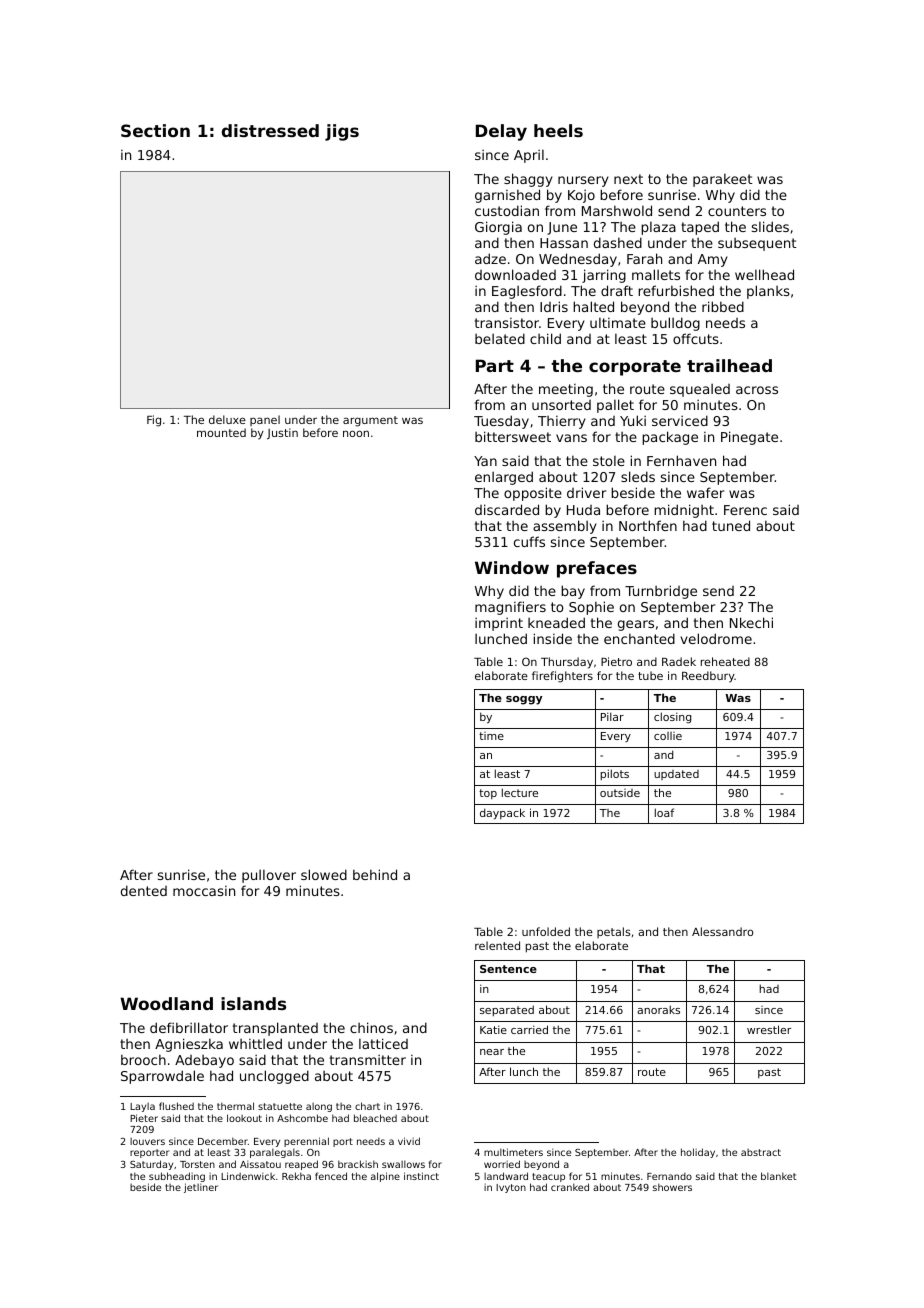  What do you see at coordinates (764, 274) in the screenshot?
I see `wellhead` at bounding box center [764, 274].
